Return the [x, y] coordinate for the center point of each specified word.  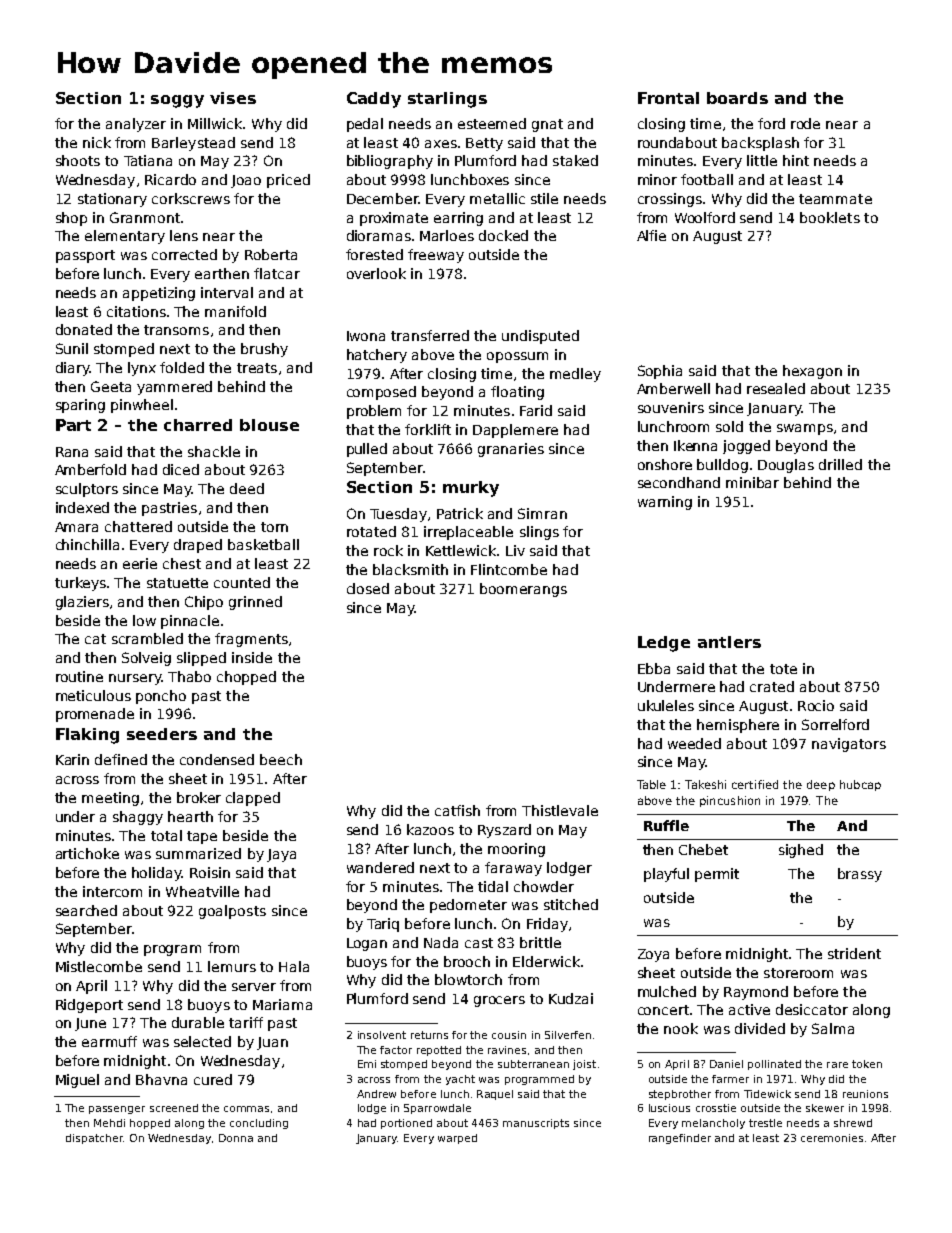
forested [374, 254]
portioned [406, 1124]
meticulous [93, 695]
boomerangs [523, 590]
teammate [835, 199]
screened [174, 1108]
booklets [830, 217]
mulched [667, 991]
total [166, 835]
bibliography [390, 162]
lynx [142, 369]
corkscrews [191, 198]
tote [783, 669]
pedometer [468, 906]
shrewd [853, 1123]
